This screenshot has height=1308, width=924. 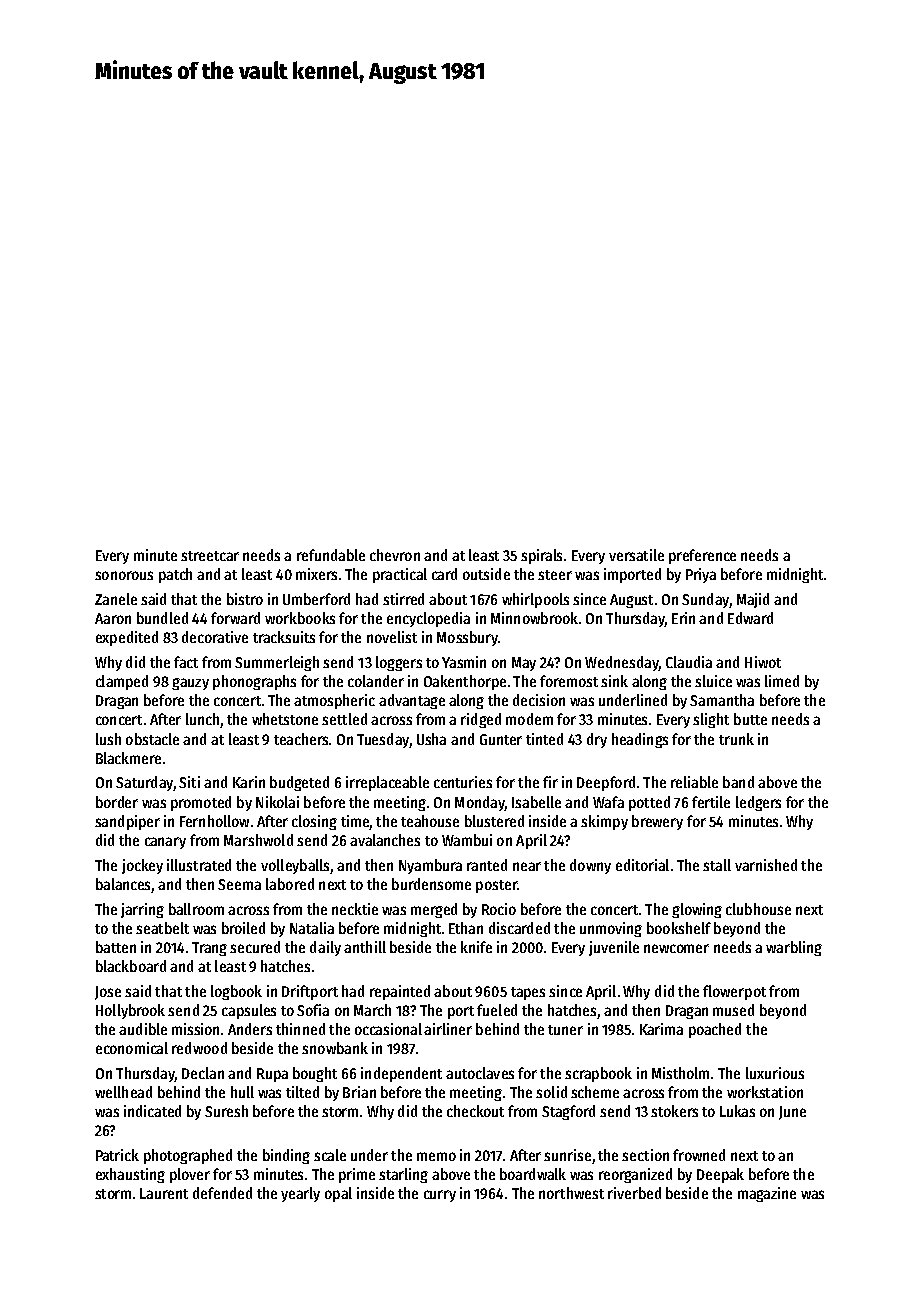 What do you see at coordinates (331, 555) in the screenshot?
I see `refundable` at bounding box center [331, 555].
